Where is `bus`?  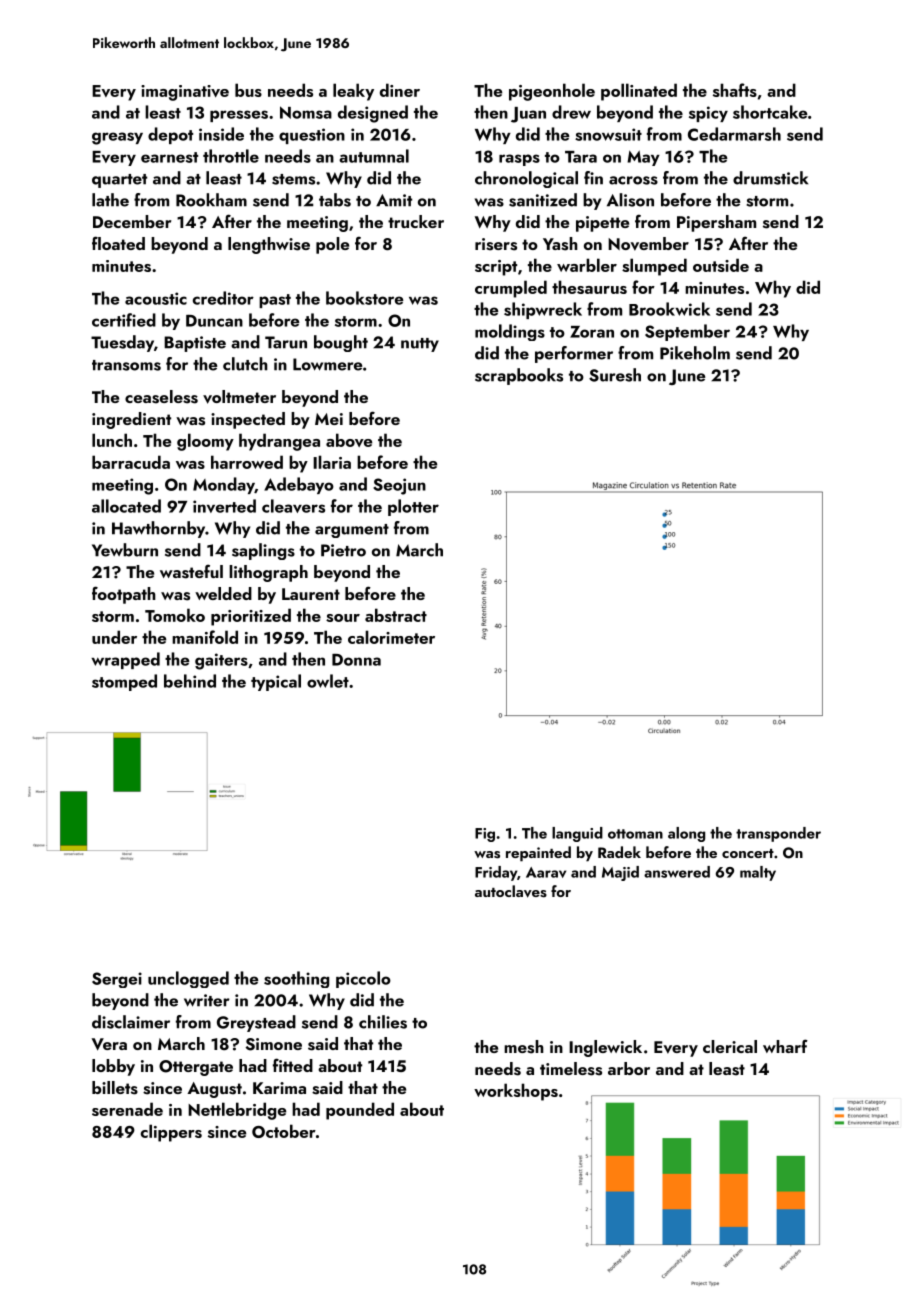 bus is located at coordinates (248, 90).
